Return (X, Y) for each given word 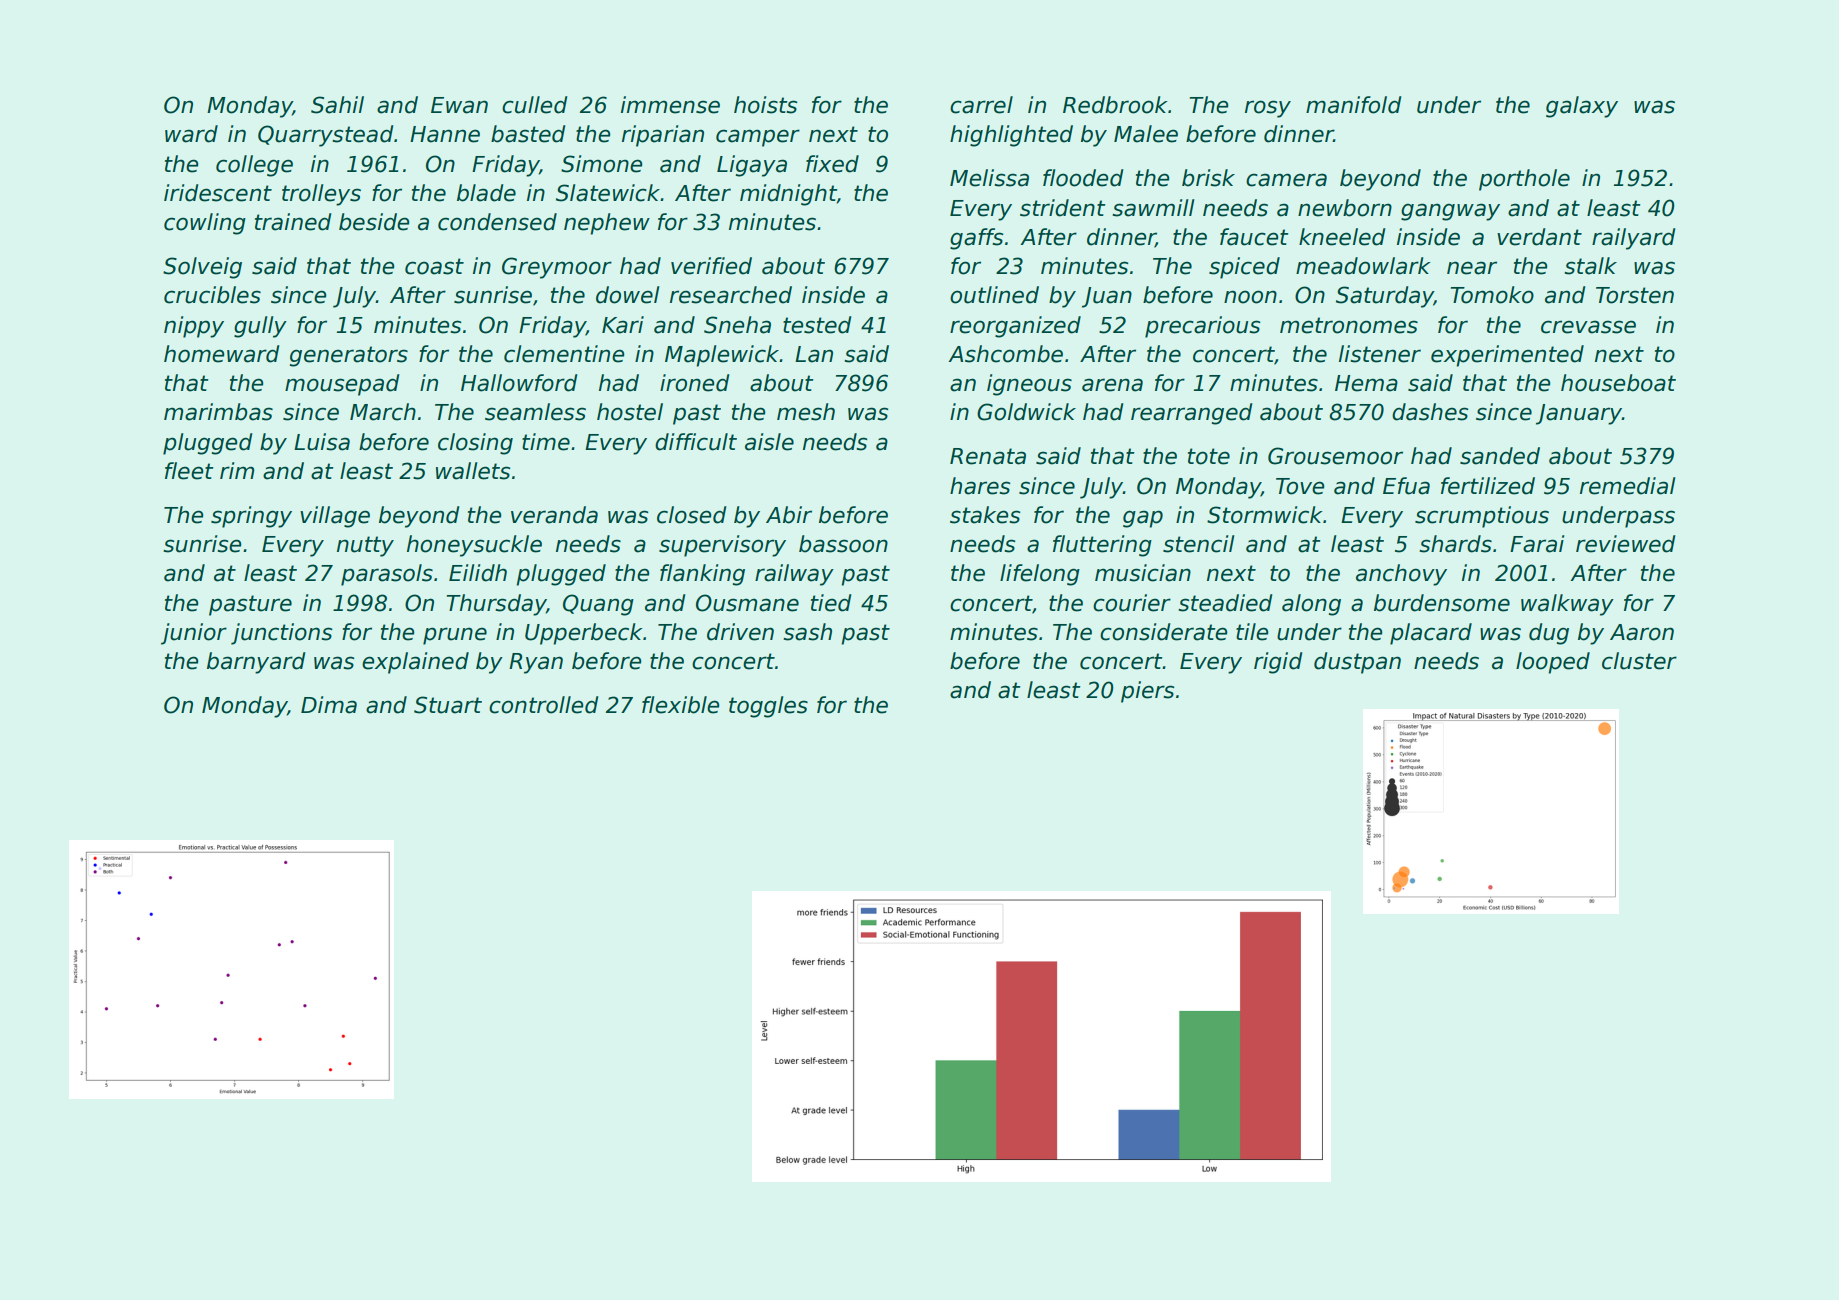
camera (1286, 180)
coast (434, 266)
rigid (1278, 663)
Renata (988, 456)
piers (1147, 692)
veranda (554, 515)
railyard (1634, 239)
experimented (1507, 356)
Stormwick (1265, 515)
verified (711, 266)
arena (1112, 385)
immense (670, 105)
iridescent (218, 193)
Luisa (322, 442)
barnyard (256, 663)
